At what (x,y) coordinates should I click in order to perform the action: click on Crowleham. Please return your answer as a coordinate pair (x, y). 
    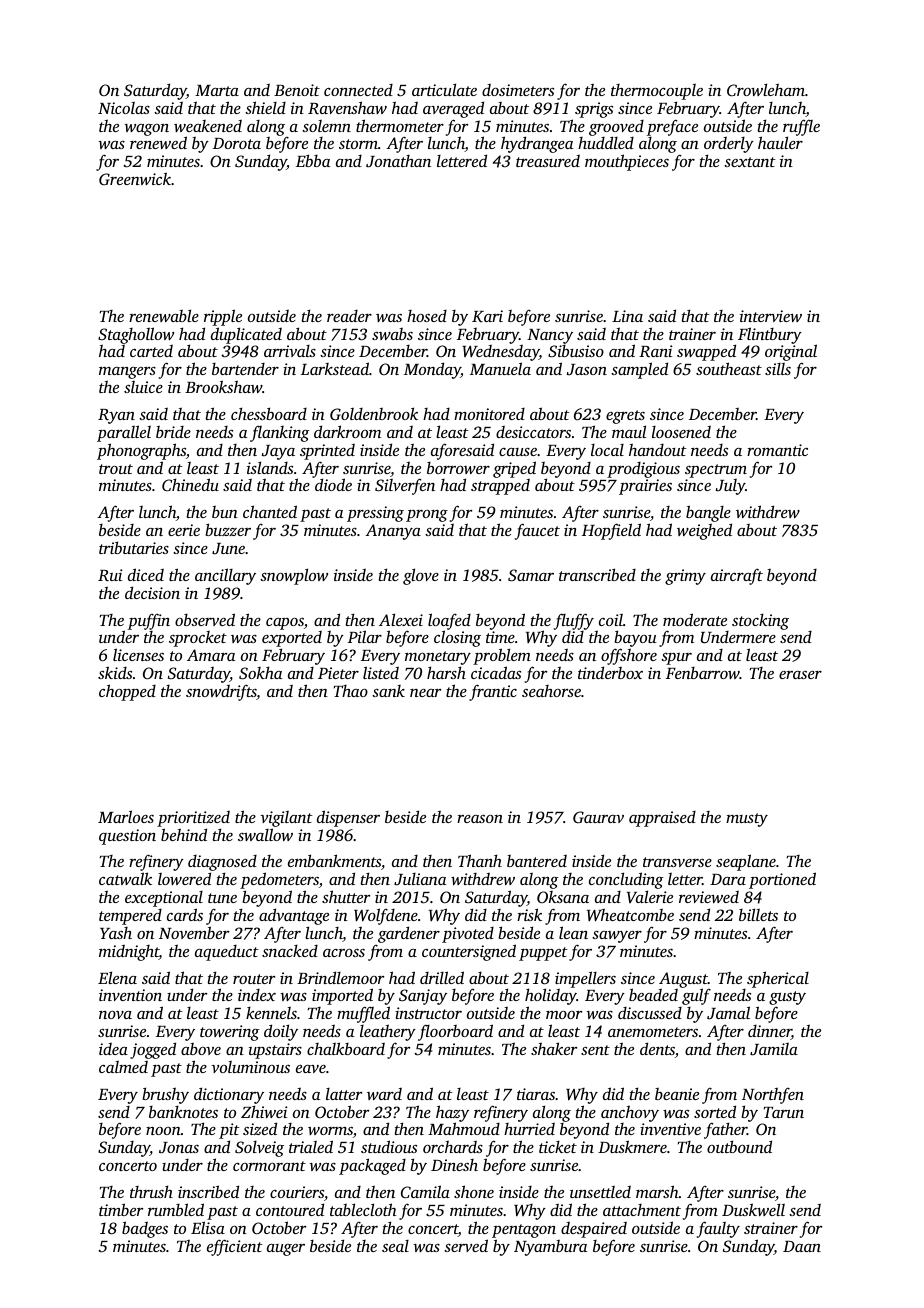
    Looking at the image, I should click on (766, 90).
